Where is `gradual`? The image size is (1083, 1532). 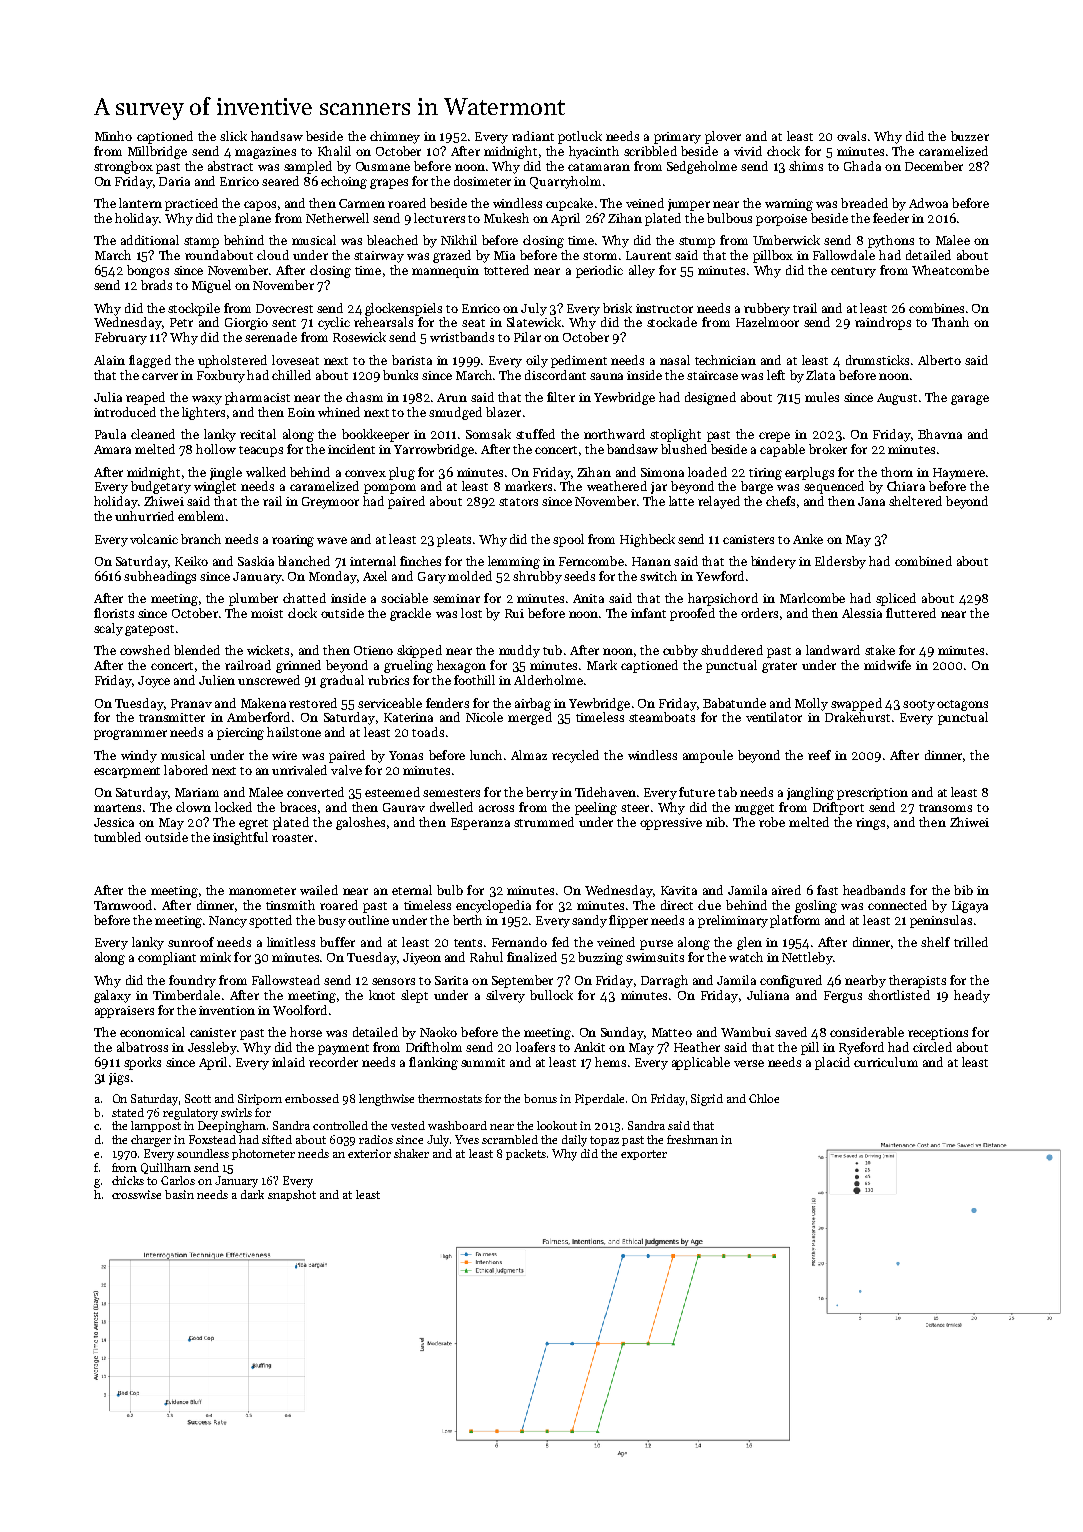
gradual is located at coordinates (342, 681).
